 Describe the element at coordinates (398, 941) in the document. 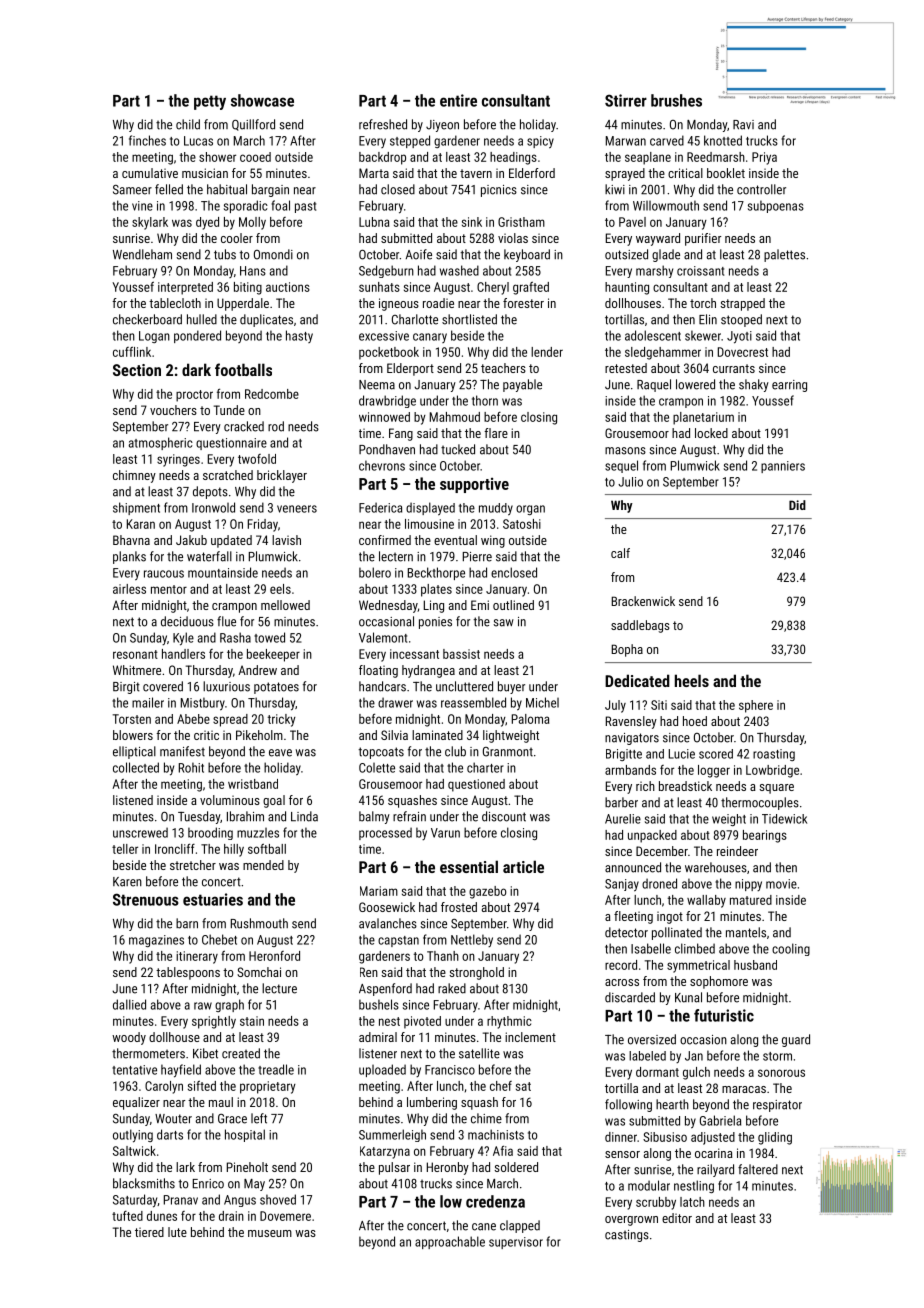

I see `capstan` at that location.
